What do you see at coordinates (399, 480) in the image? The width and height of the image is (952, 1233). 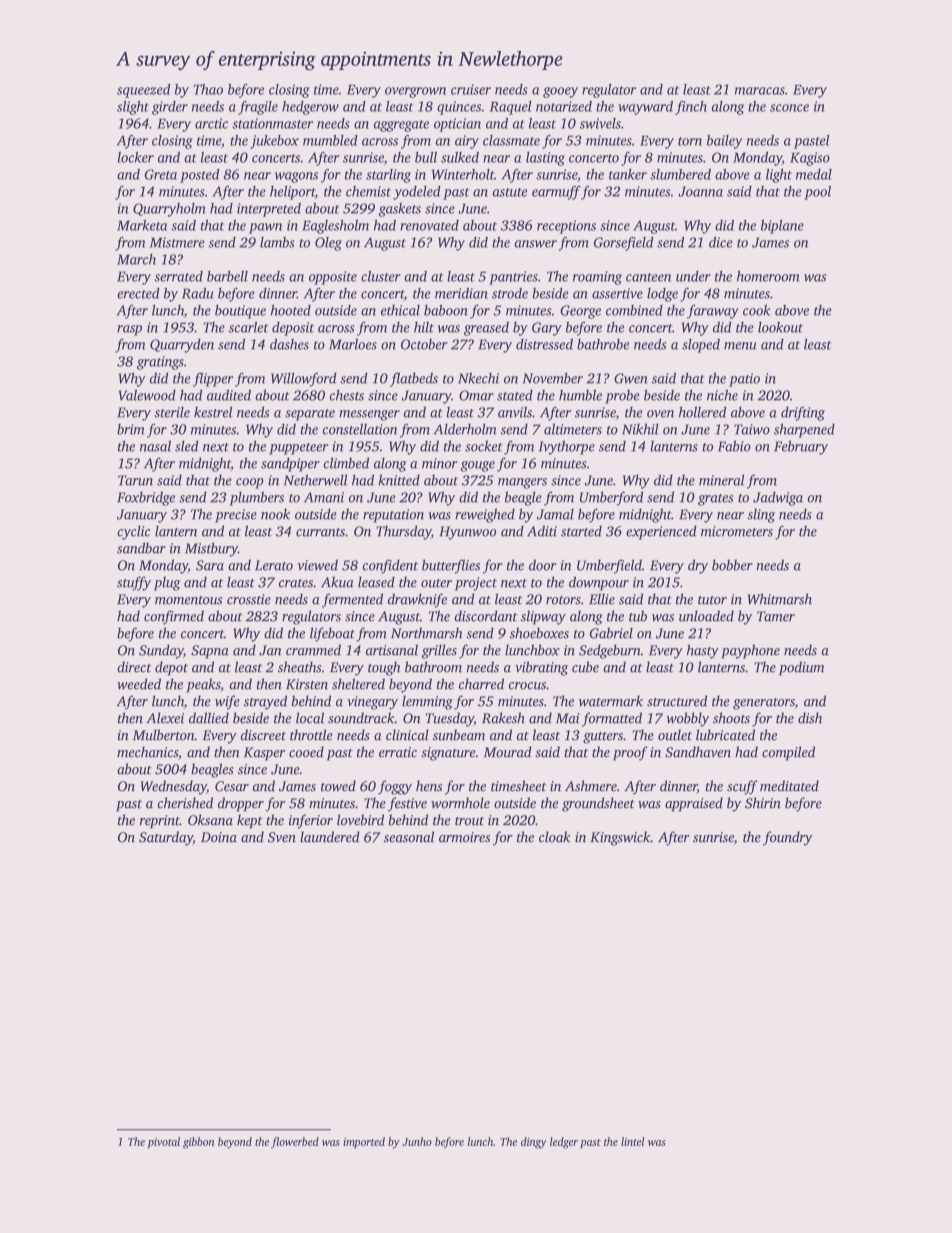 I see `knitted` at bounding box center [399, 480].
